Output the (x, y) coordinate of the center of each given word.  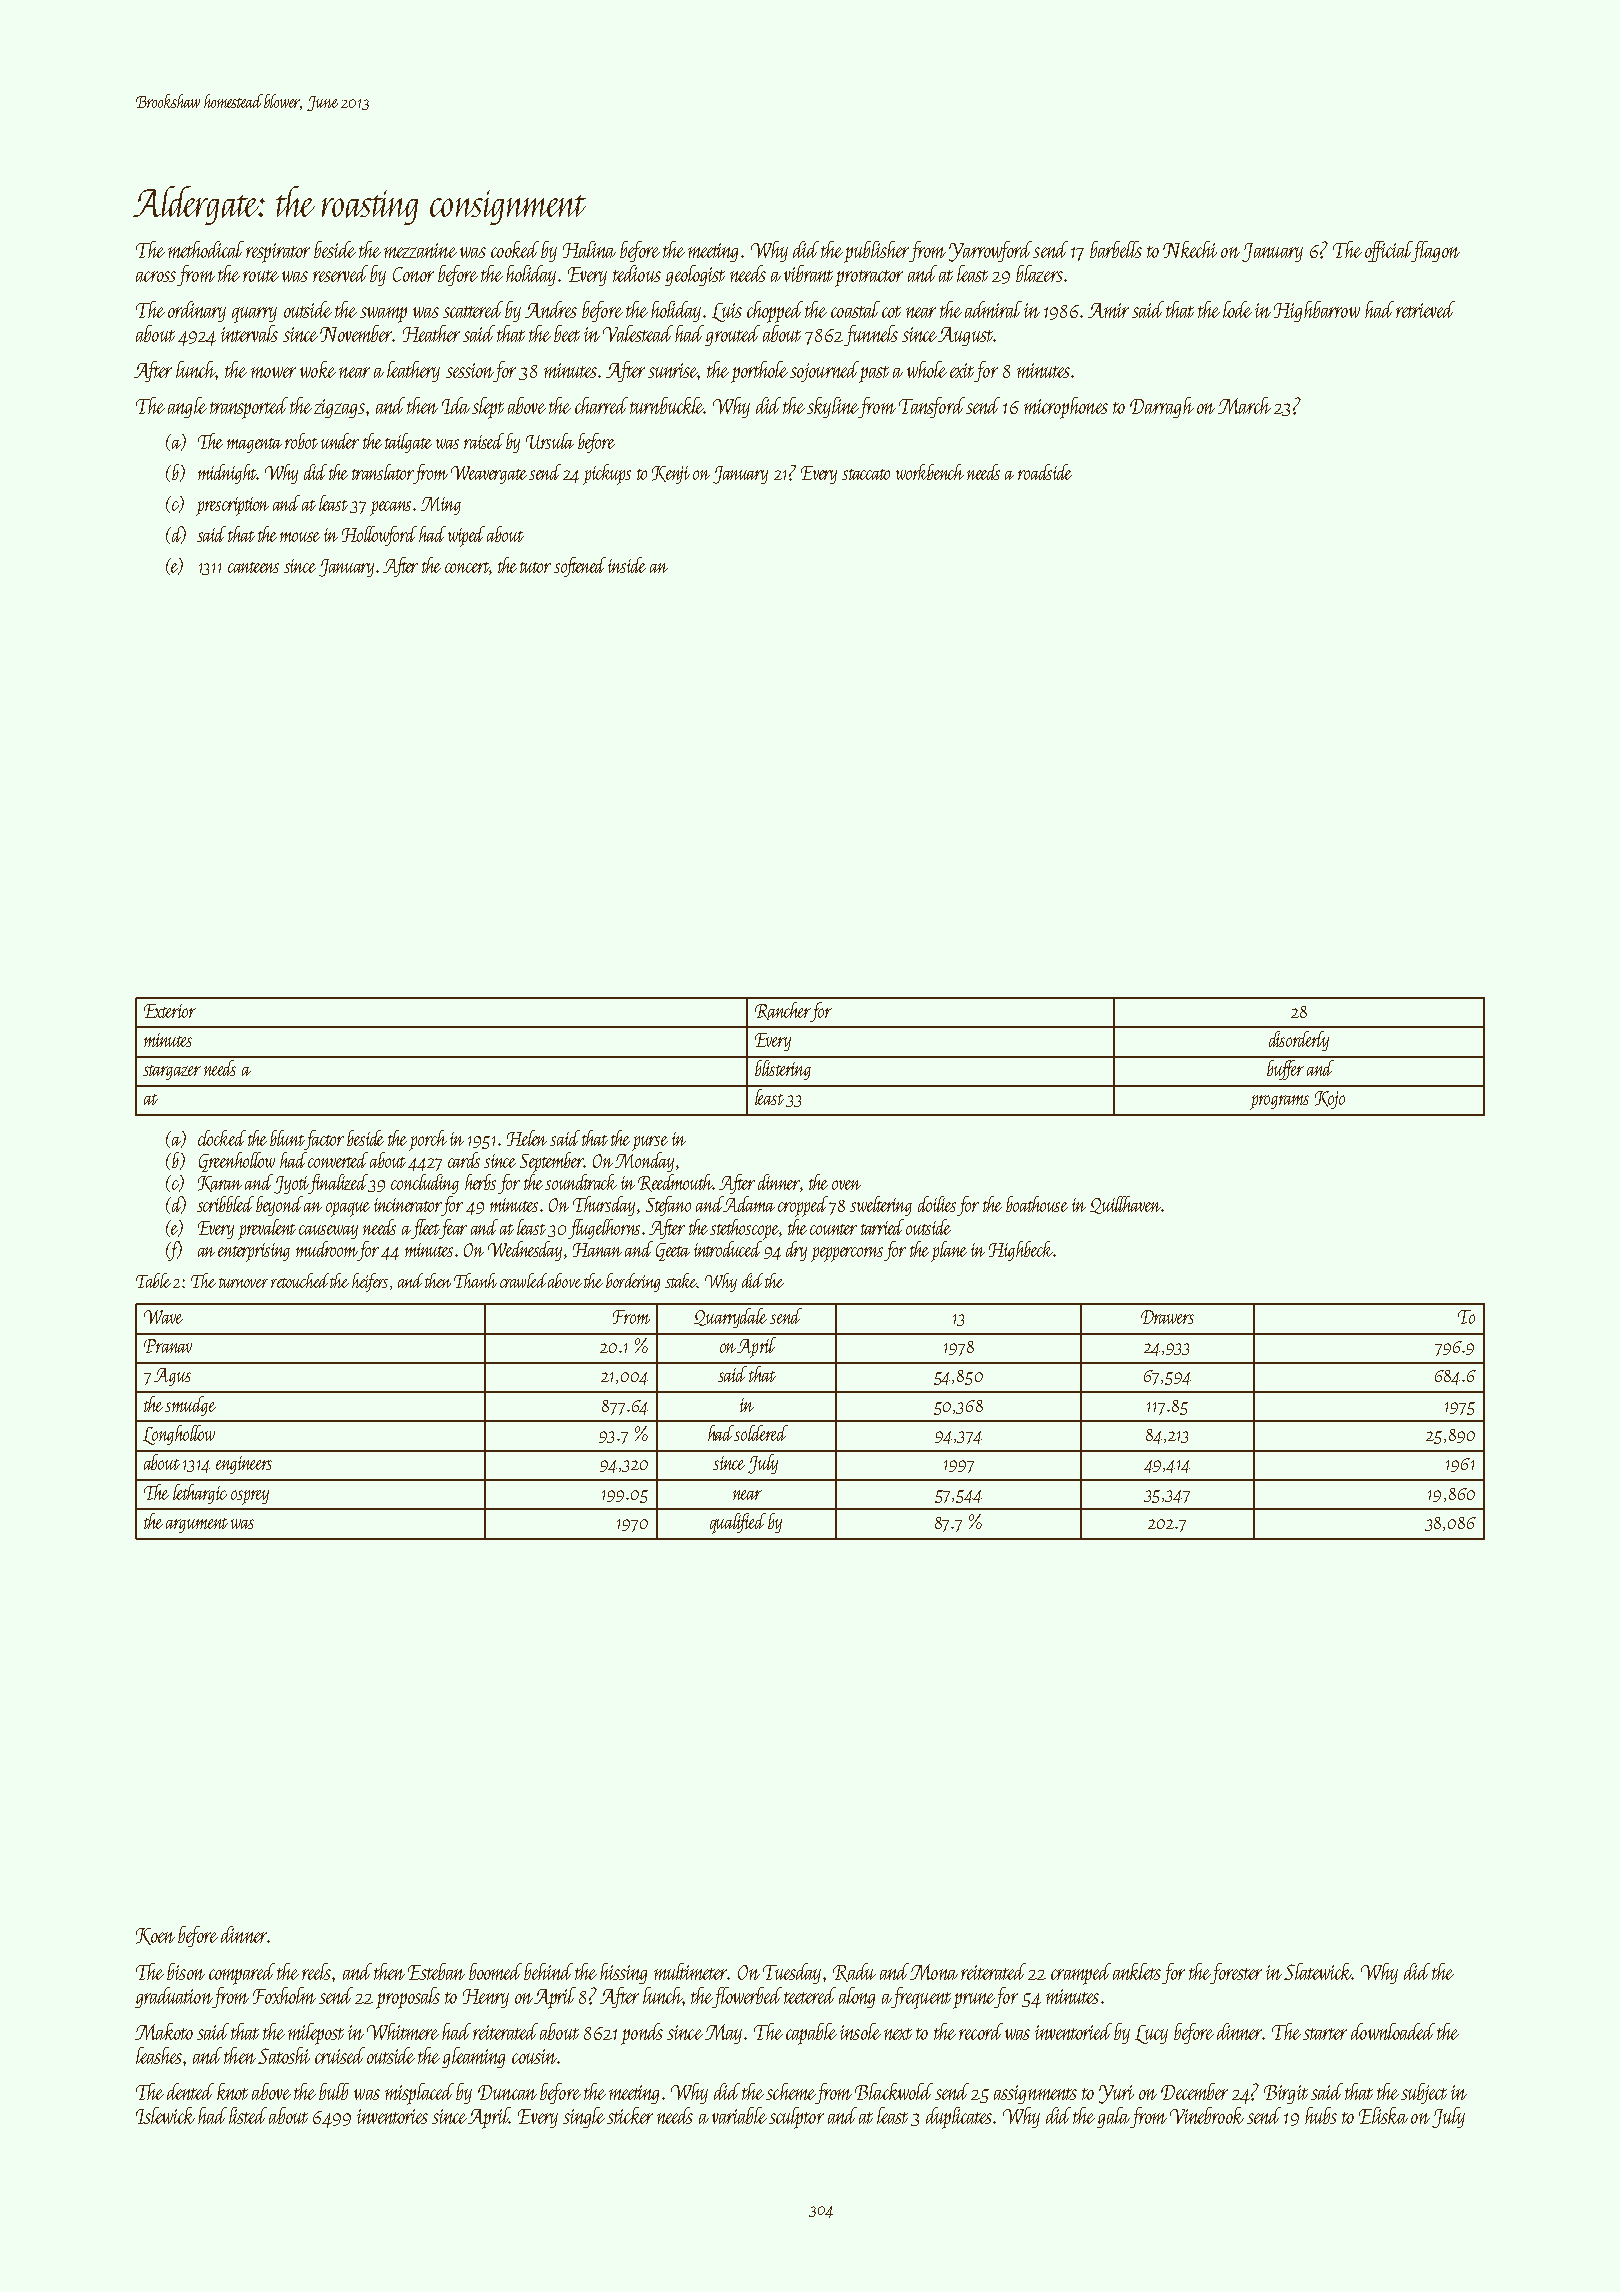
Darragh (1162, 407)
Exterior (170, 1011)
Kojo (1330, 1100)
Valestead (638, 333)
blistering (783, 1070)
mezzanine (420, 250)
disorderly (1299, 1041)
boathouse (1037, 1204)
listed (248, 2115)
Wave (163, 1317)
